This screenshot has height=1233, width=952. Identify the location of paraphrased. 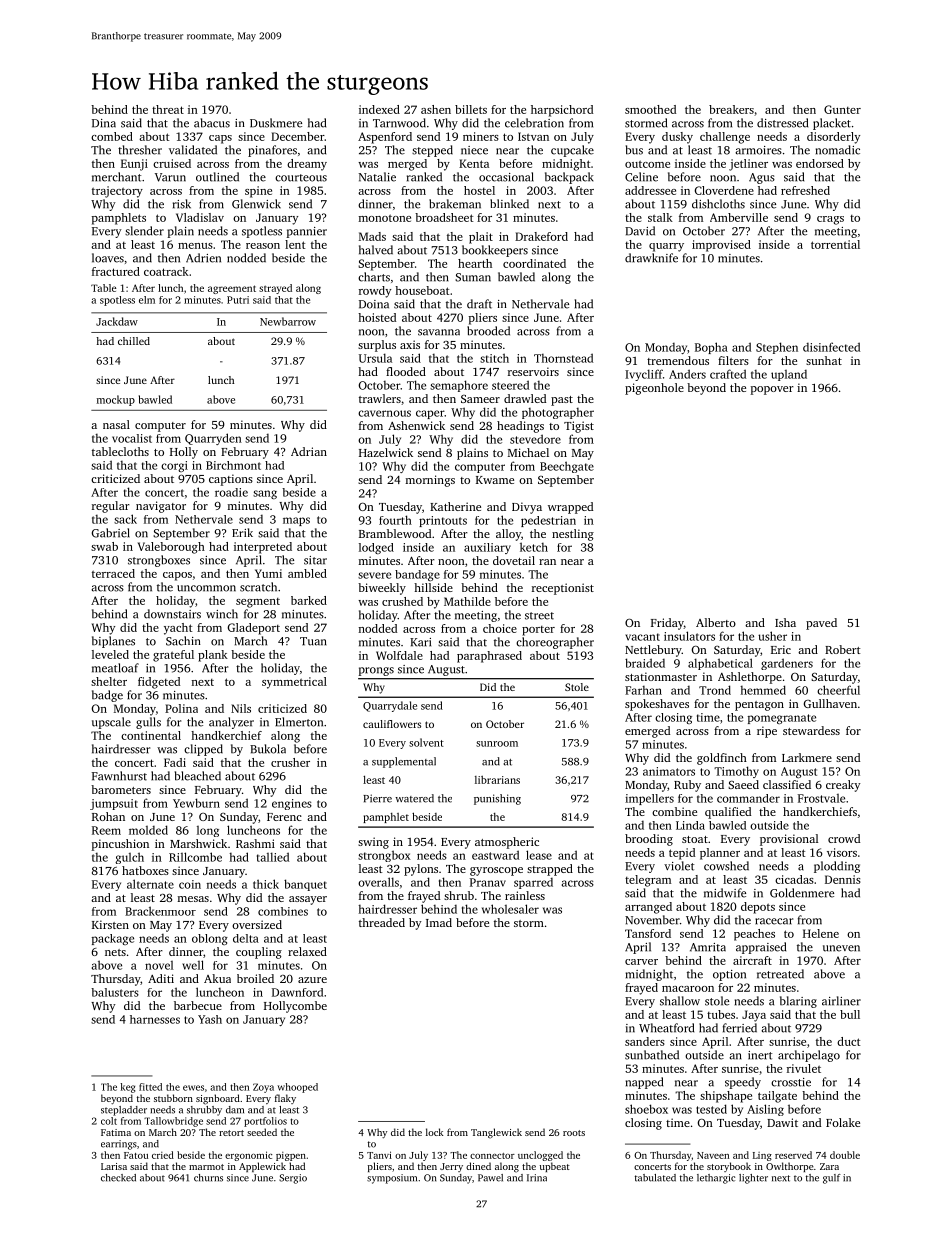
(489, 657).
